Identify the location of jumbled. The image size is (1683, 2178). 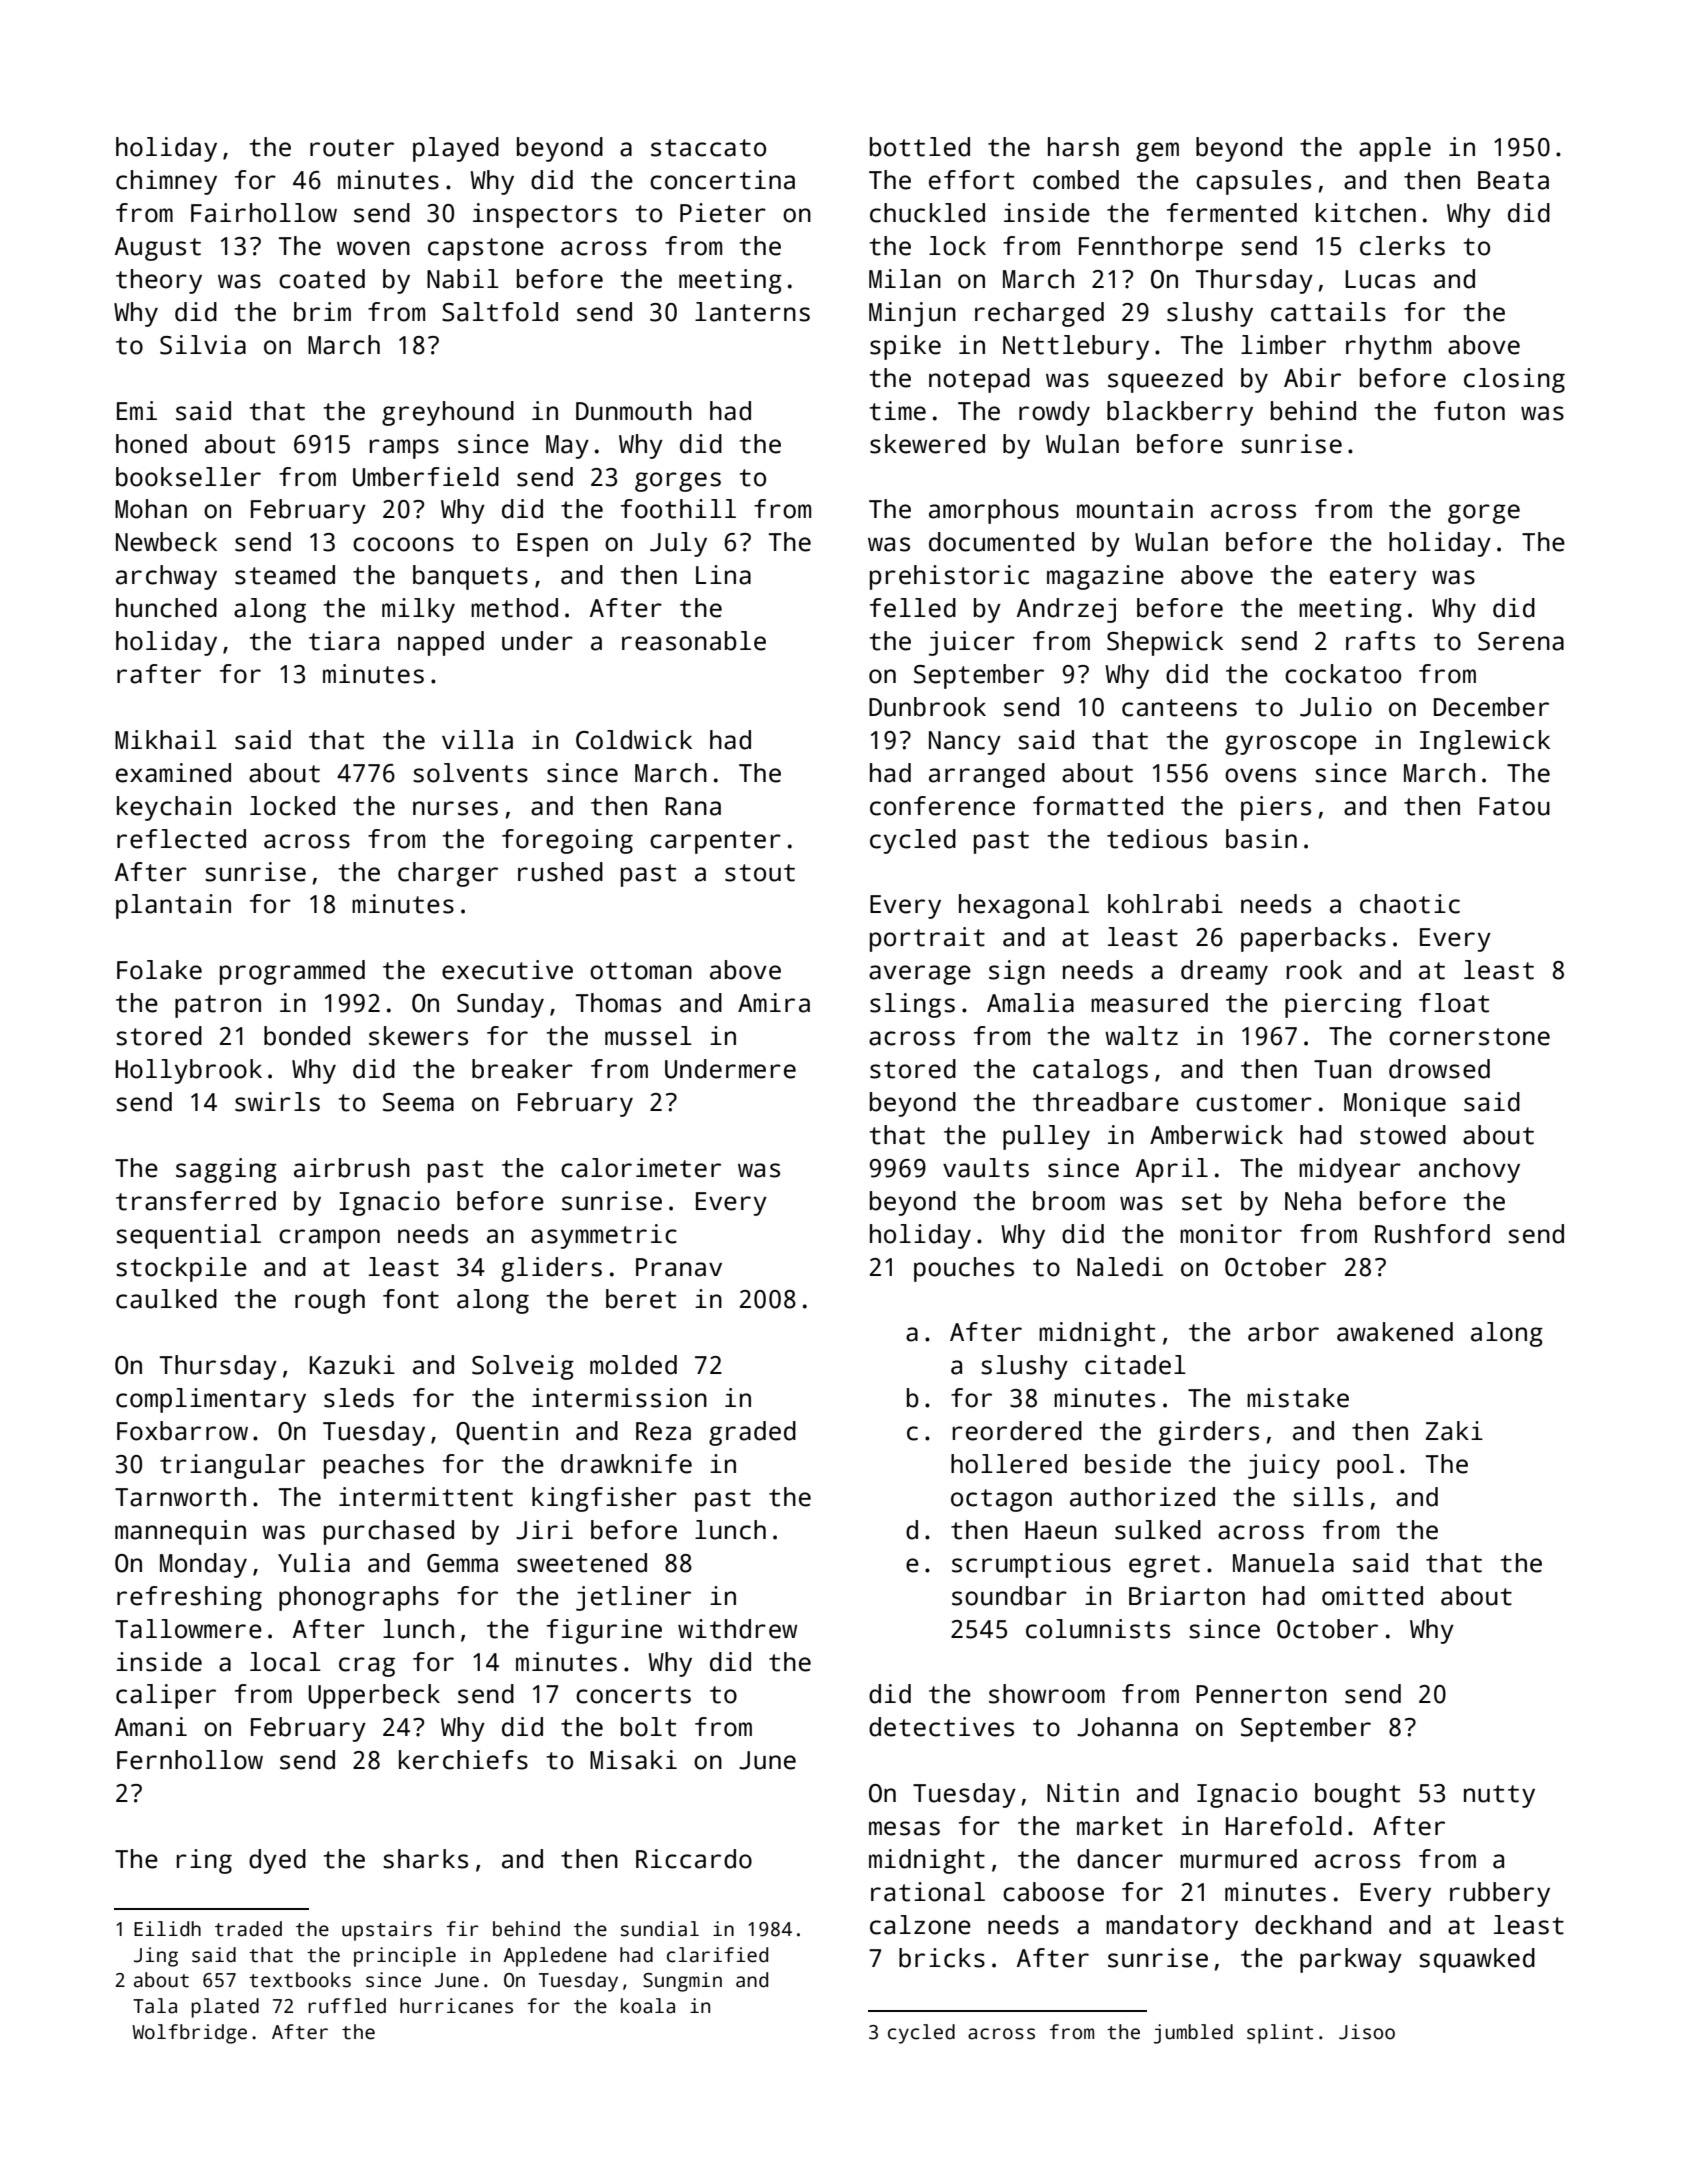
(1193, 2034).
